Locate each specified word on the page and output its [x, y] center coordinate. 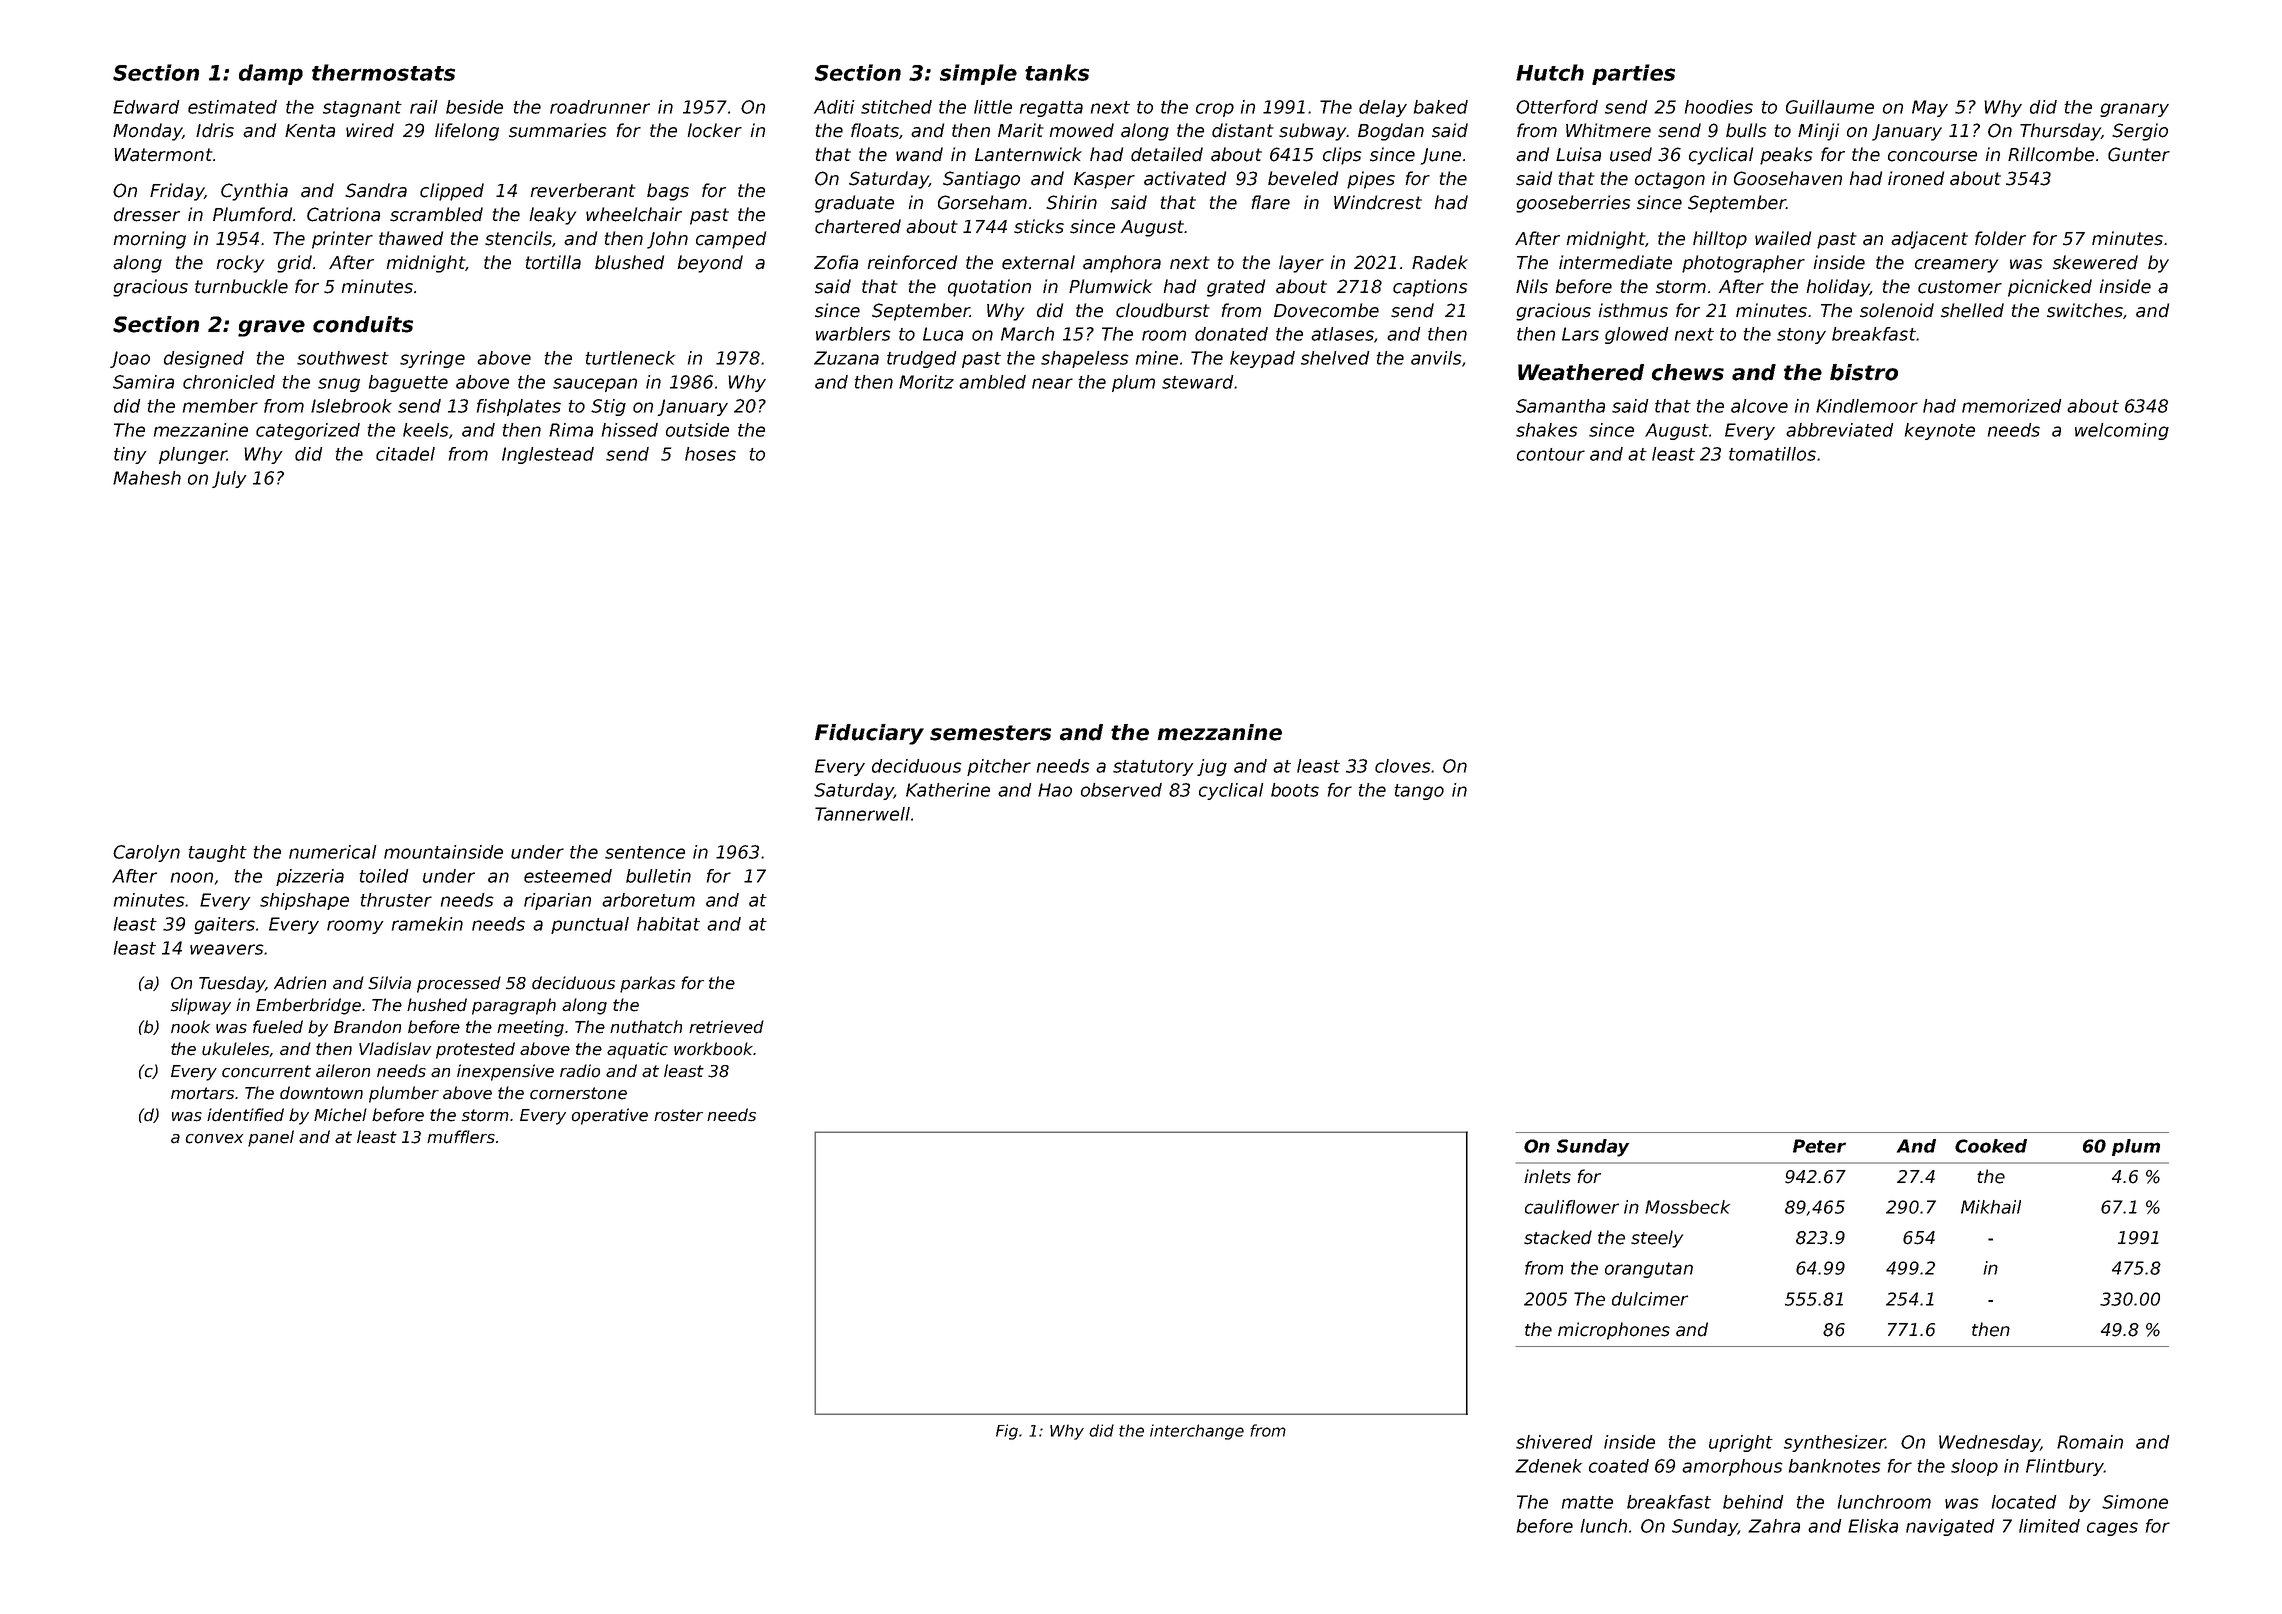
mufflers [461, 1137]
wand [919, 154]
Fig [1007, 1432]
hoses [710, 454]
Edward [146, 107]
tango [1419, 792]
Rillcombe [2051, 154]
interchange [1197, 1432]
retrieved [726, 1027]
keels [426, 430]
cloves [1403, 766]
